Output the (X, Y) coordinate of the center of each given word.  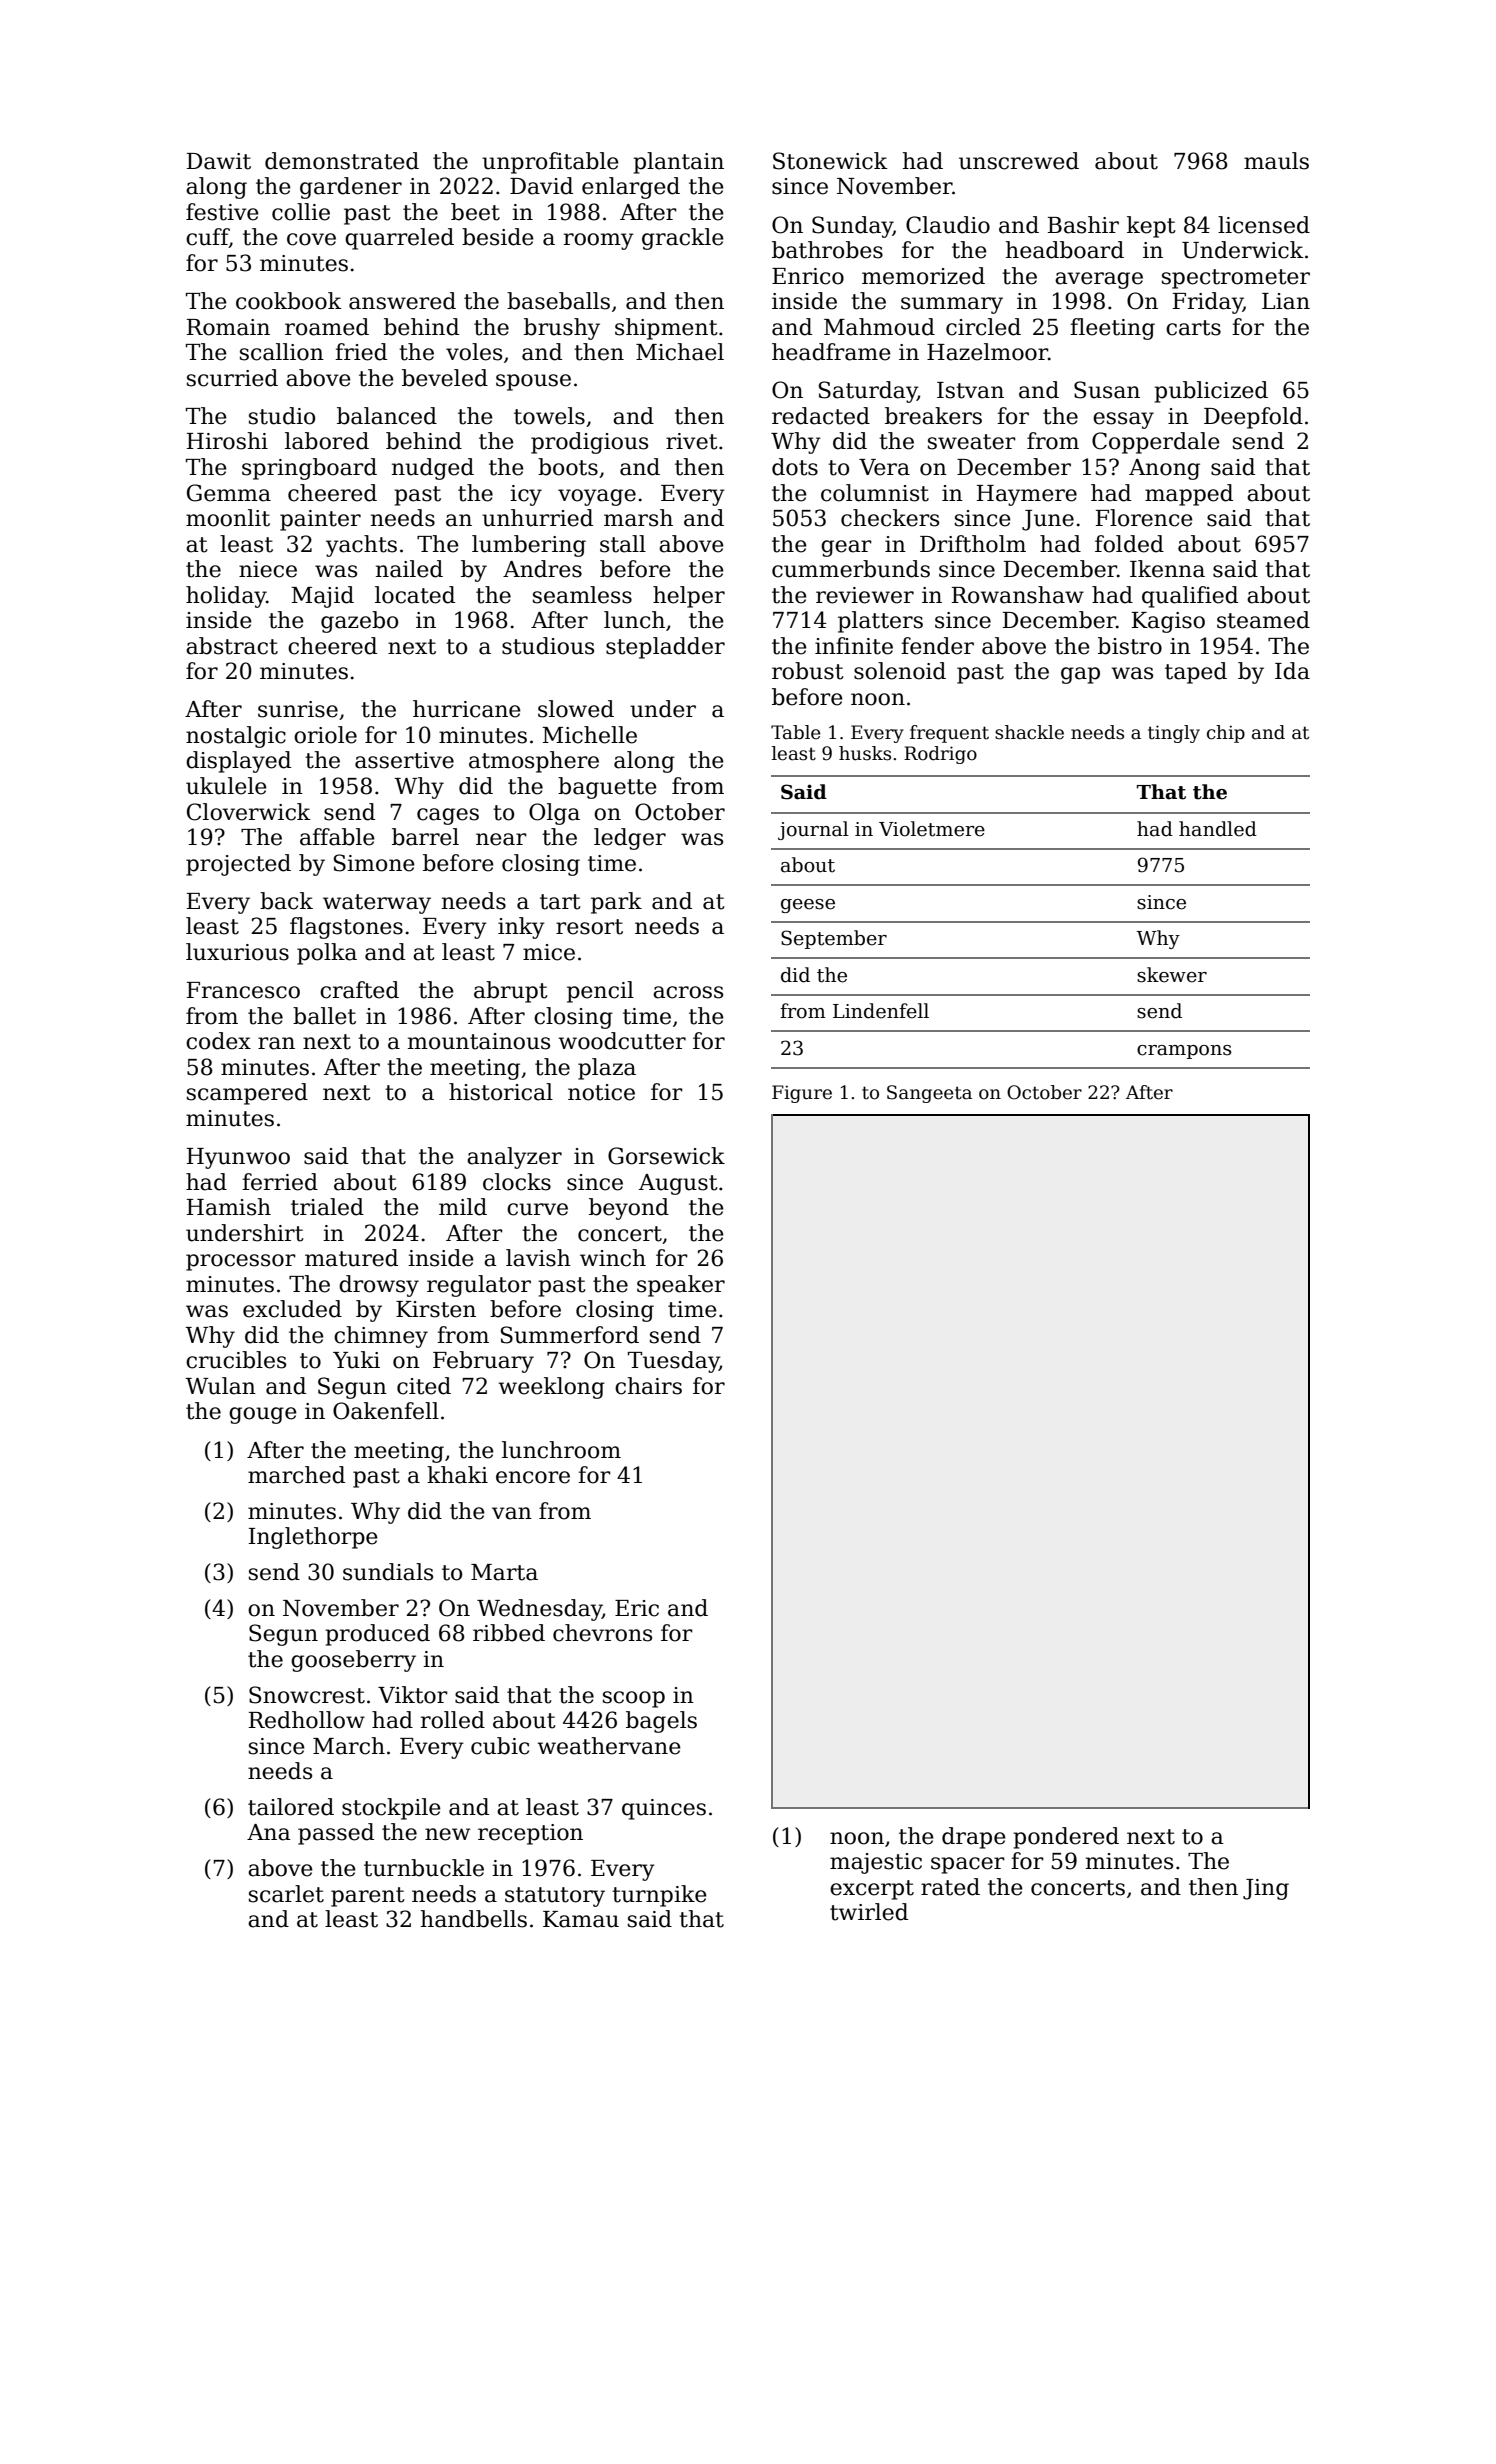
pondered (1066, 1838)
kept (1151, 227)
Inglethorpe (313, 1538)
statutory (555, 1897)
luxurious (237, 952)
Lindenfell (881, 1011)
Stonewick (830, 161)
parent (368, 1897)
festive (222, 212)
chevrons (602, 1633)
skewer (1172, 975)
